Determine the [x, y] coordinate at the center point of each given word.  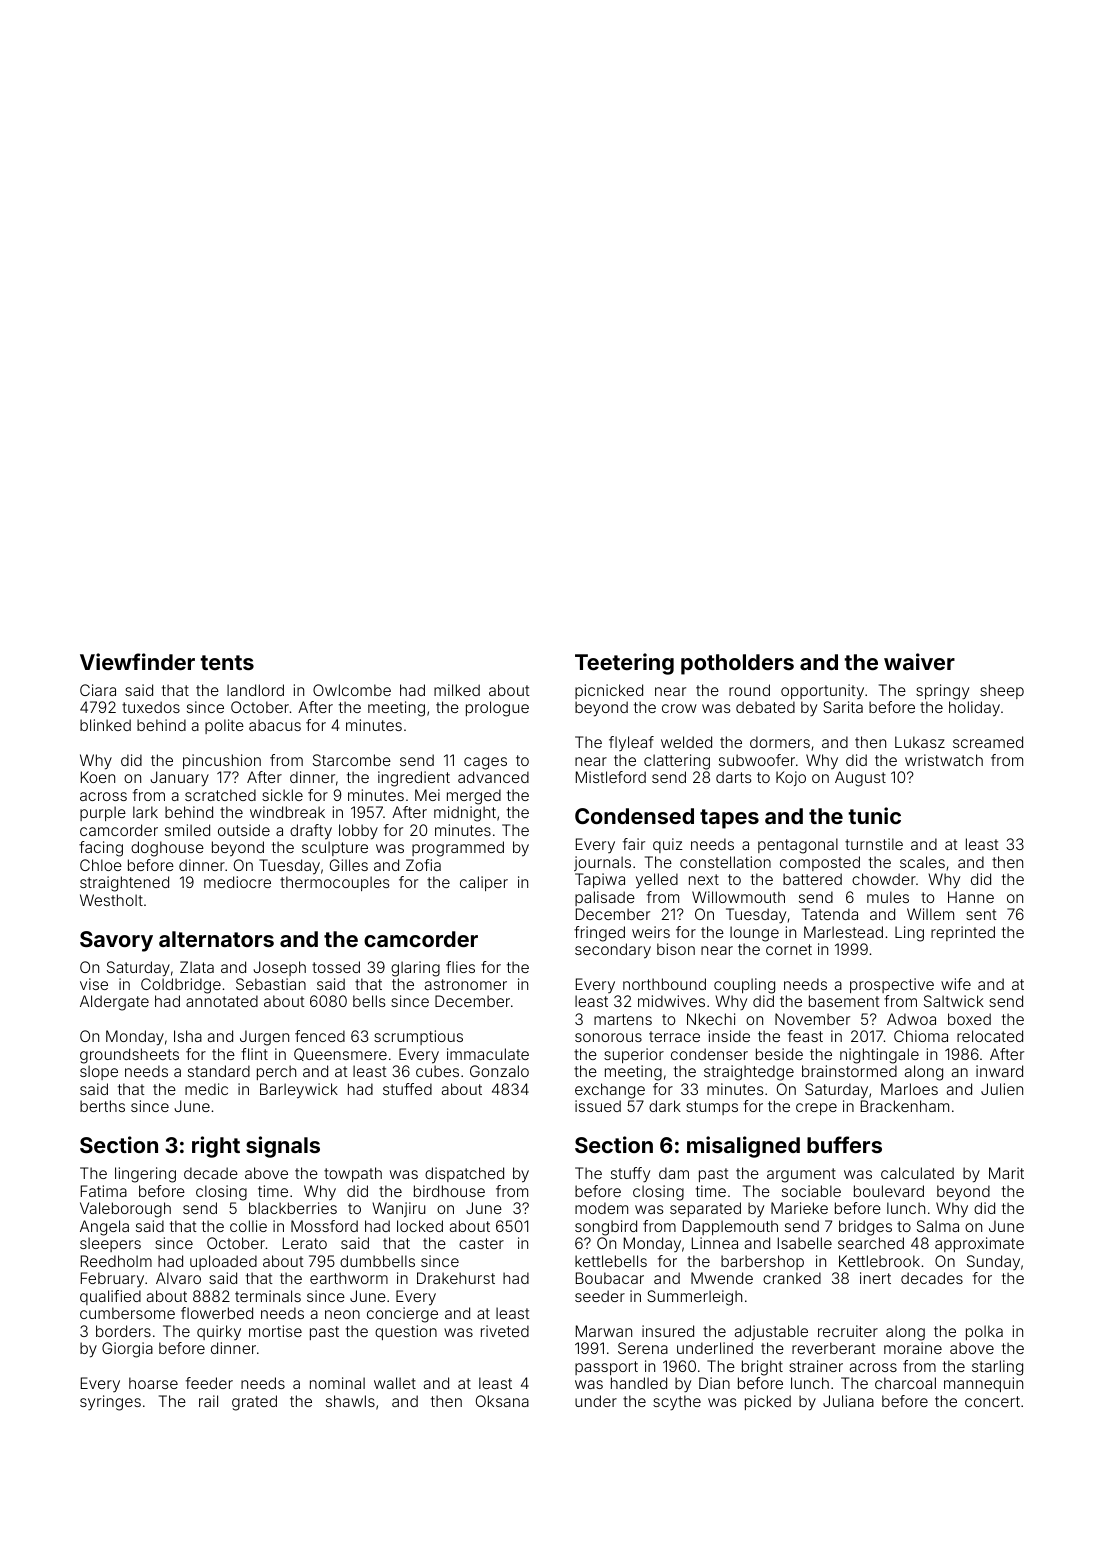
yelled [657, 880]
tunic [874, 815]
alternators [216, 939]
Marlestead [843, 932]
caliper [484, 883]
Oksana [502, 1401]
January [179, 779]
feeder [209, 1383]
